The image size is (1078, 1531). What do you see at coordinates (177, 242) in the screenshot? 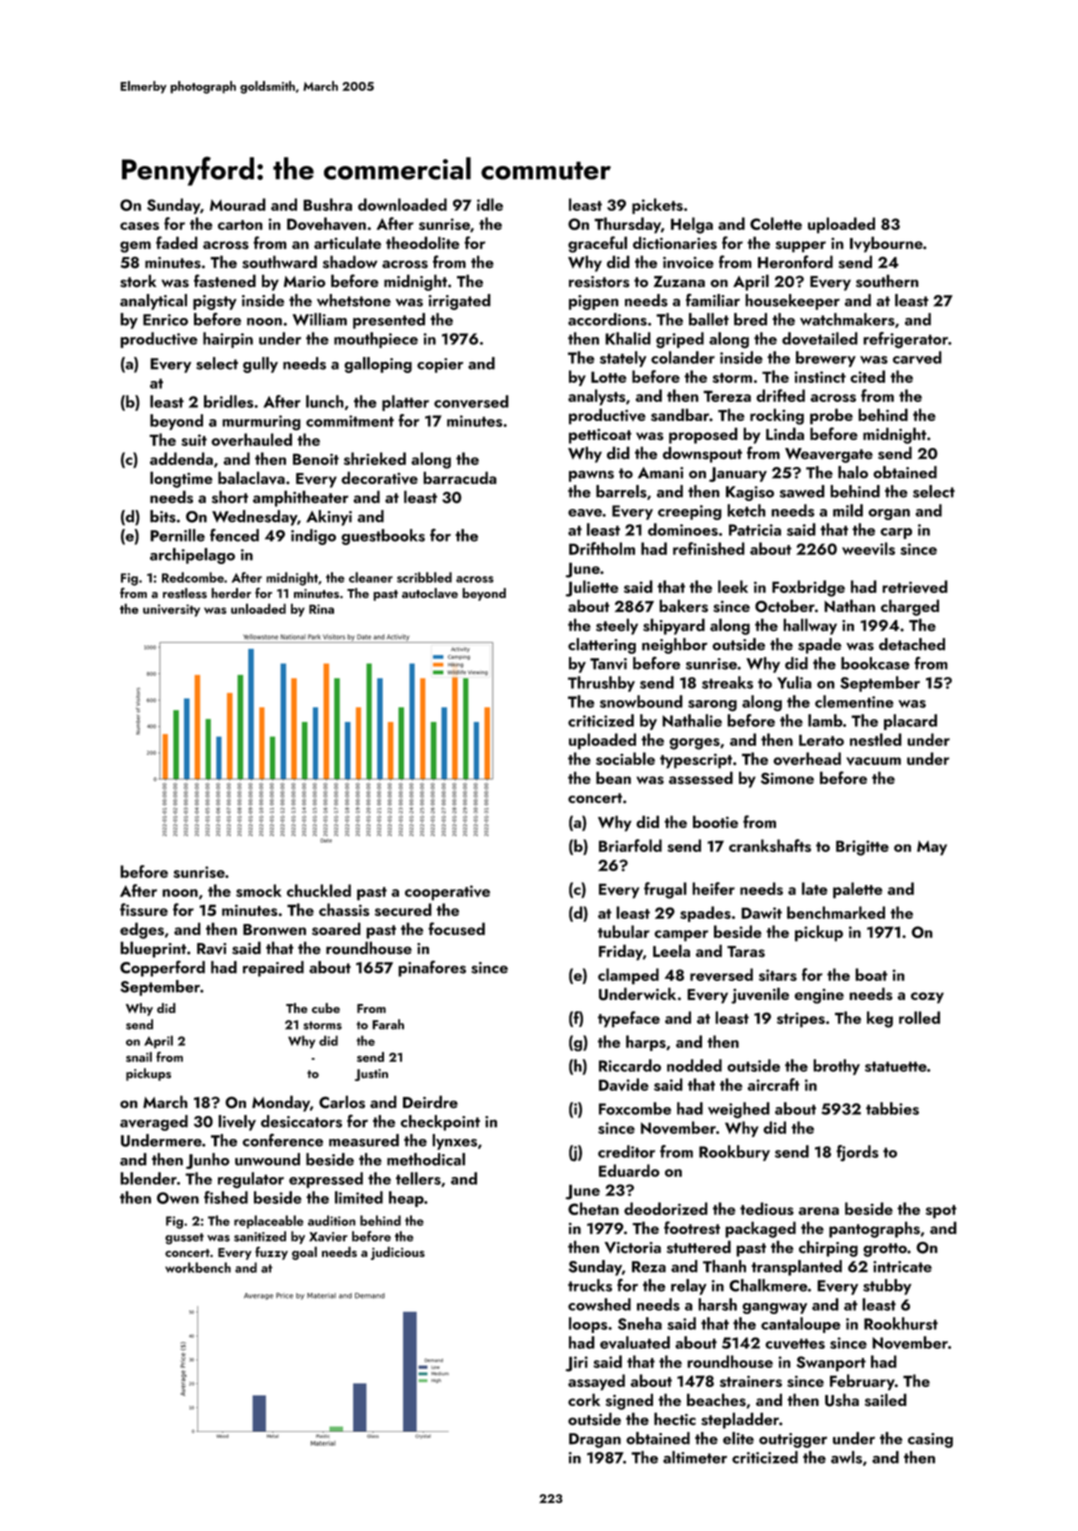
I see `faded` at bounding box center [177, 242].
